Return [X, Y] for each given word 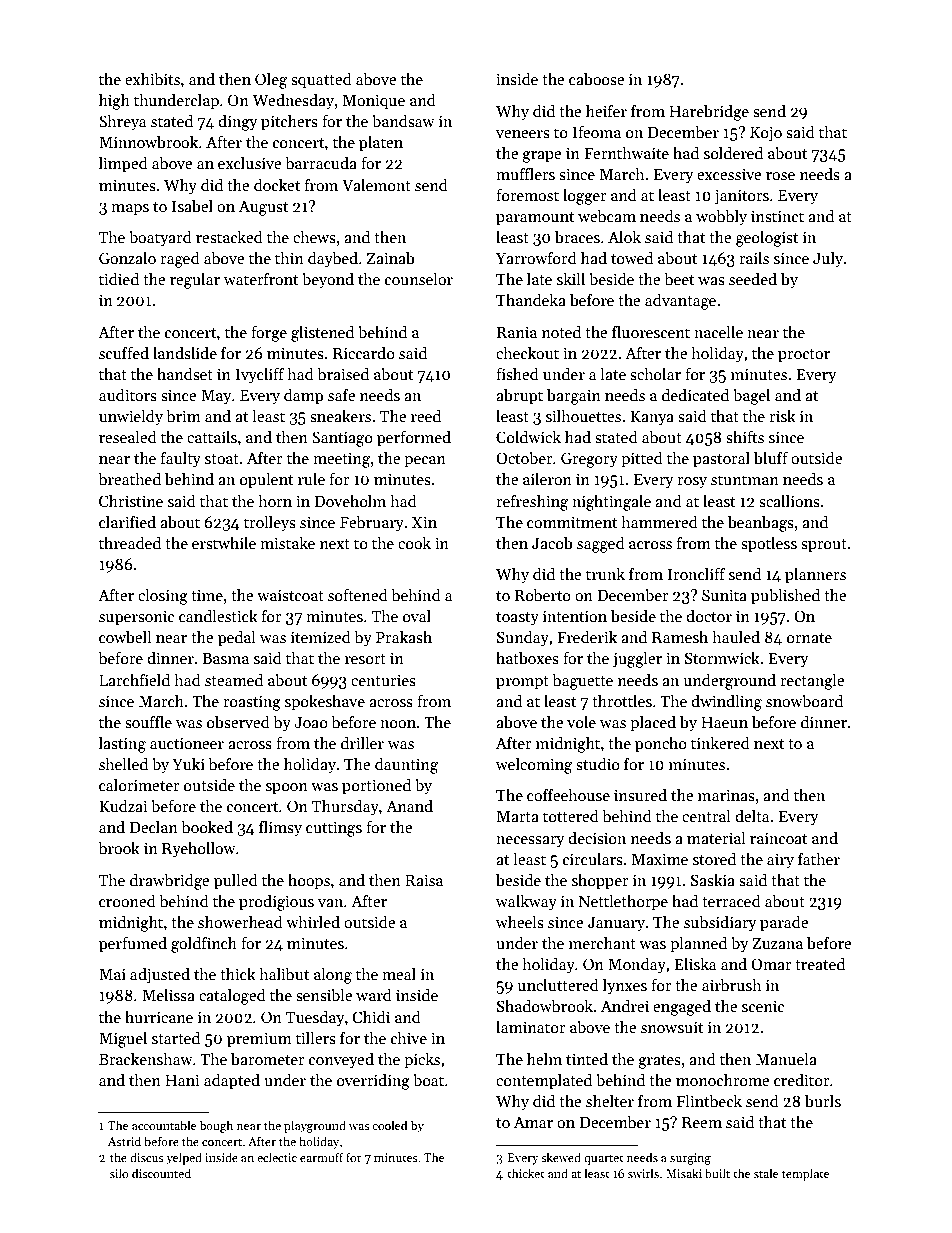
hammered [659, 522]
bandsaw [403, 121]
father [819, 859]
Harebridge [709, 113]
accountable [164, 1125]
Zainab [391, 258]
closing [163, 597]
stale [766, 1173]
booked [207, 827]
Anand [409, 806]
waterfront [261, 279]
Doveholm [350, 500]
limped [123, 165]
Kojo [766, 134]
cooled [390, 1125]
